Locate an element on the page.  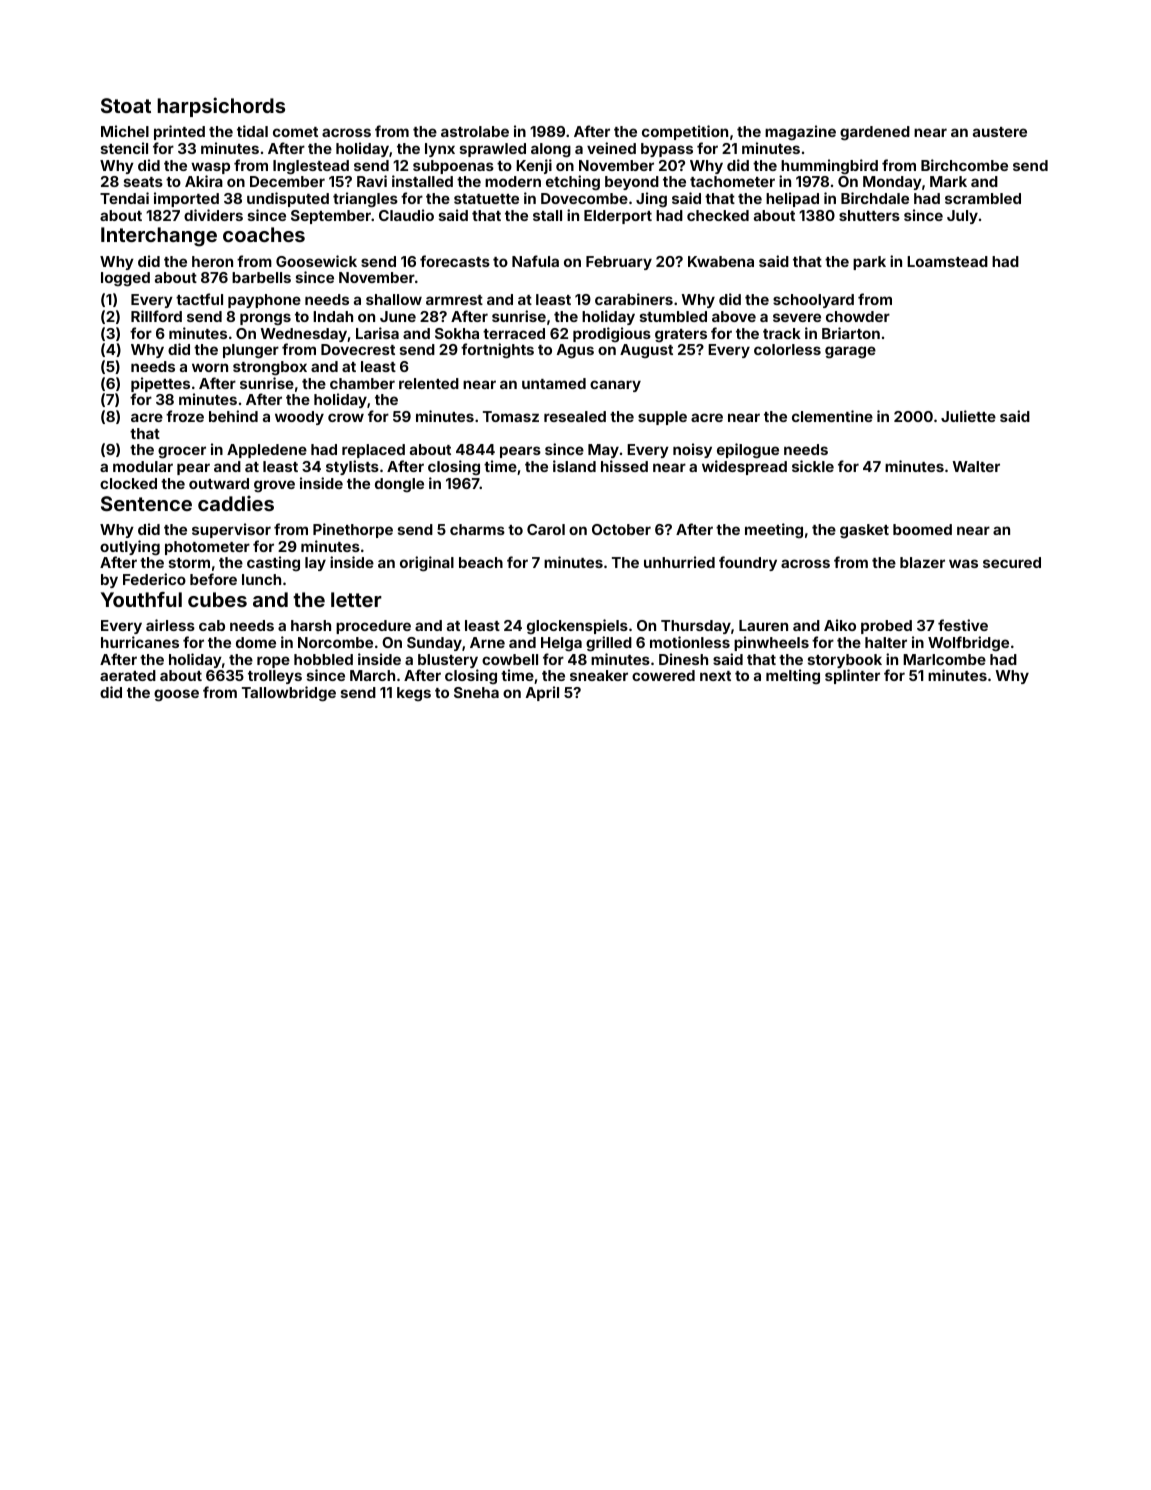
astrolabe is located at coordinates (475, 131).
